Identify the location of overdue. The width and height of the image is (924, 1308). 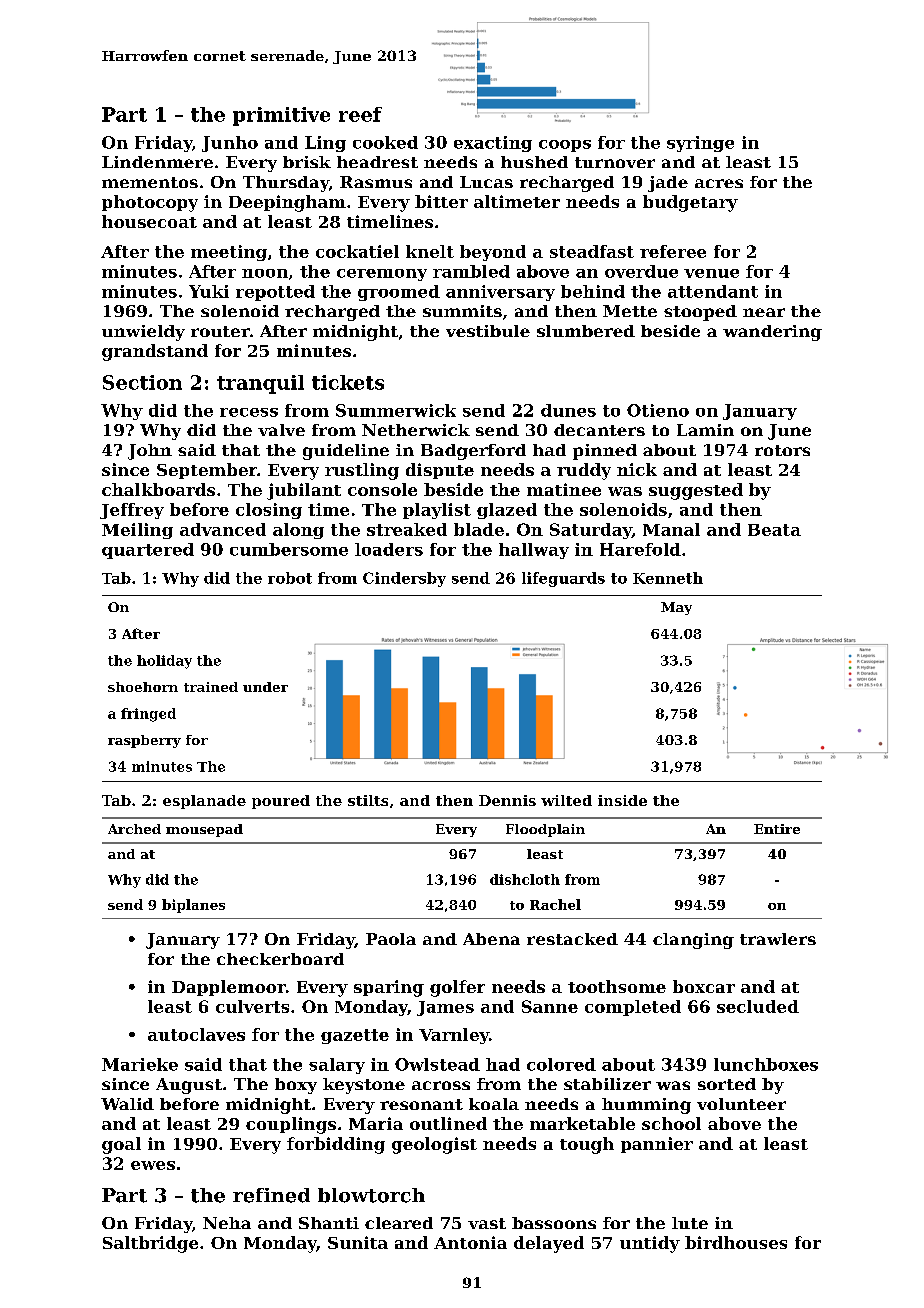
(641, 271).
